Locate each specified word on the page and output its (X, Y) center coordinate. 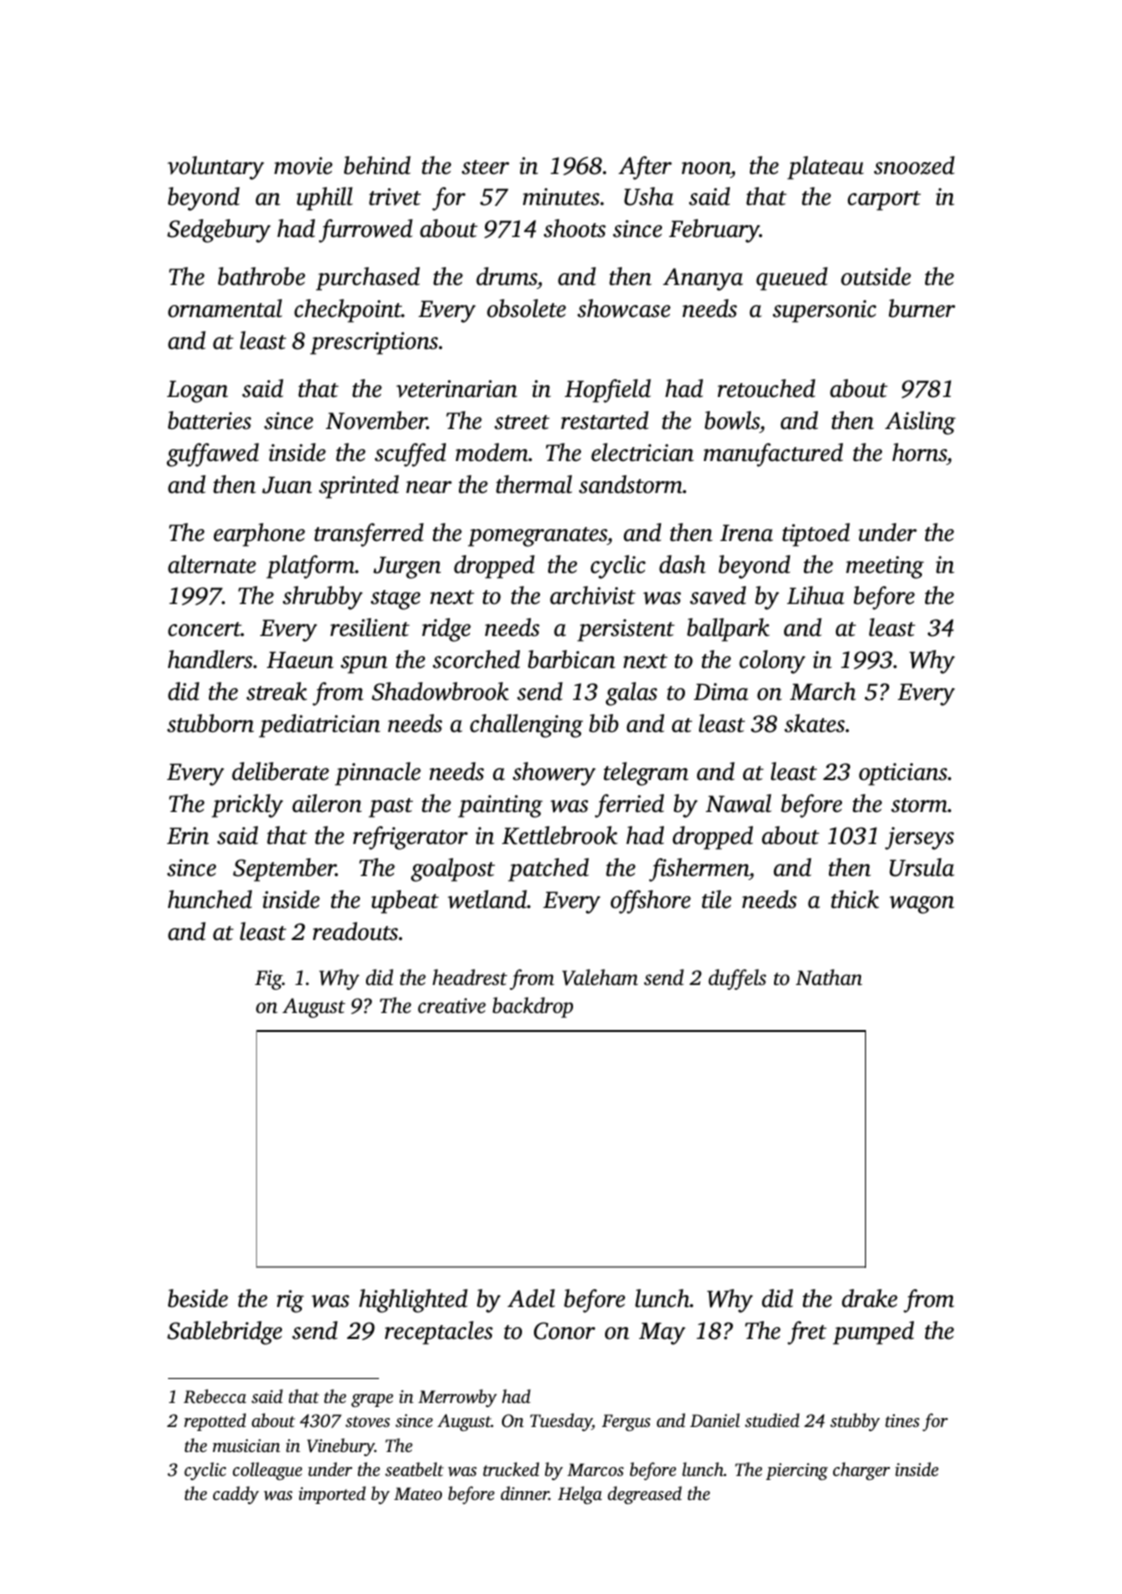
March (823, 691)
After (645, 168)
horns (919, 452)
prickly (247, 806)
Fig (268, 980)
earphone (259, 535)
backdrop (533, 1007)
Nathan (829, 977)
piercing (797, 1471)
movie (303, 166)
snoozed (914, 165)
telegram (646, 774)
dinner (525, 1493)
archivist (593, 595)
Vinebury (341, 1447)
